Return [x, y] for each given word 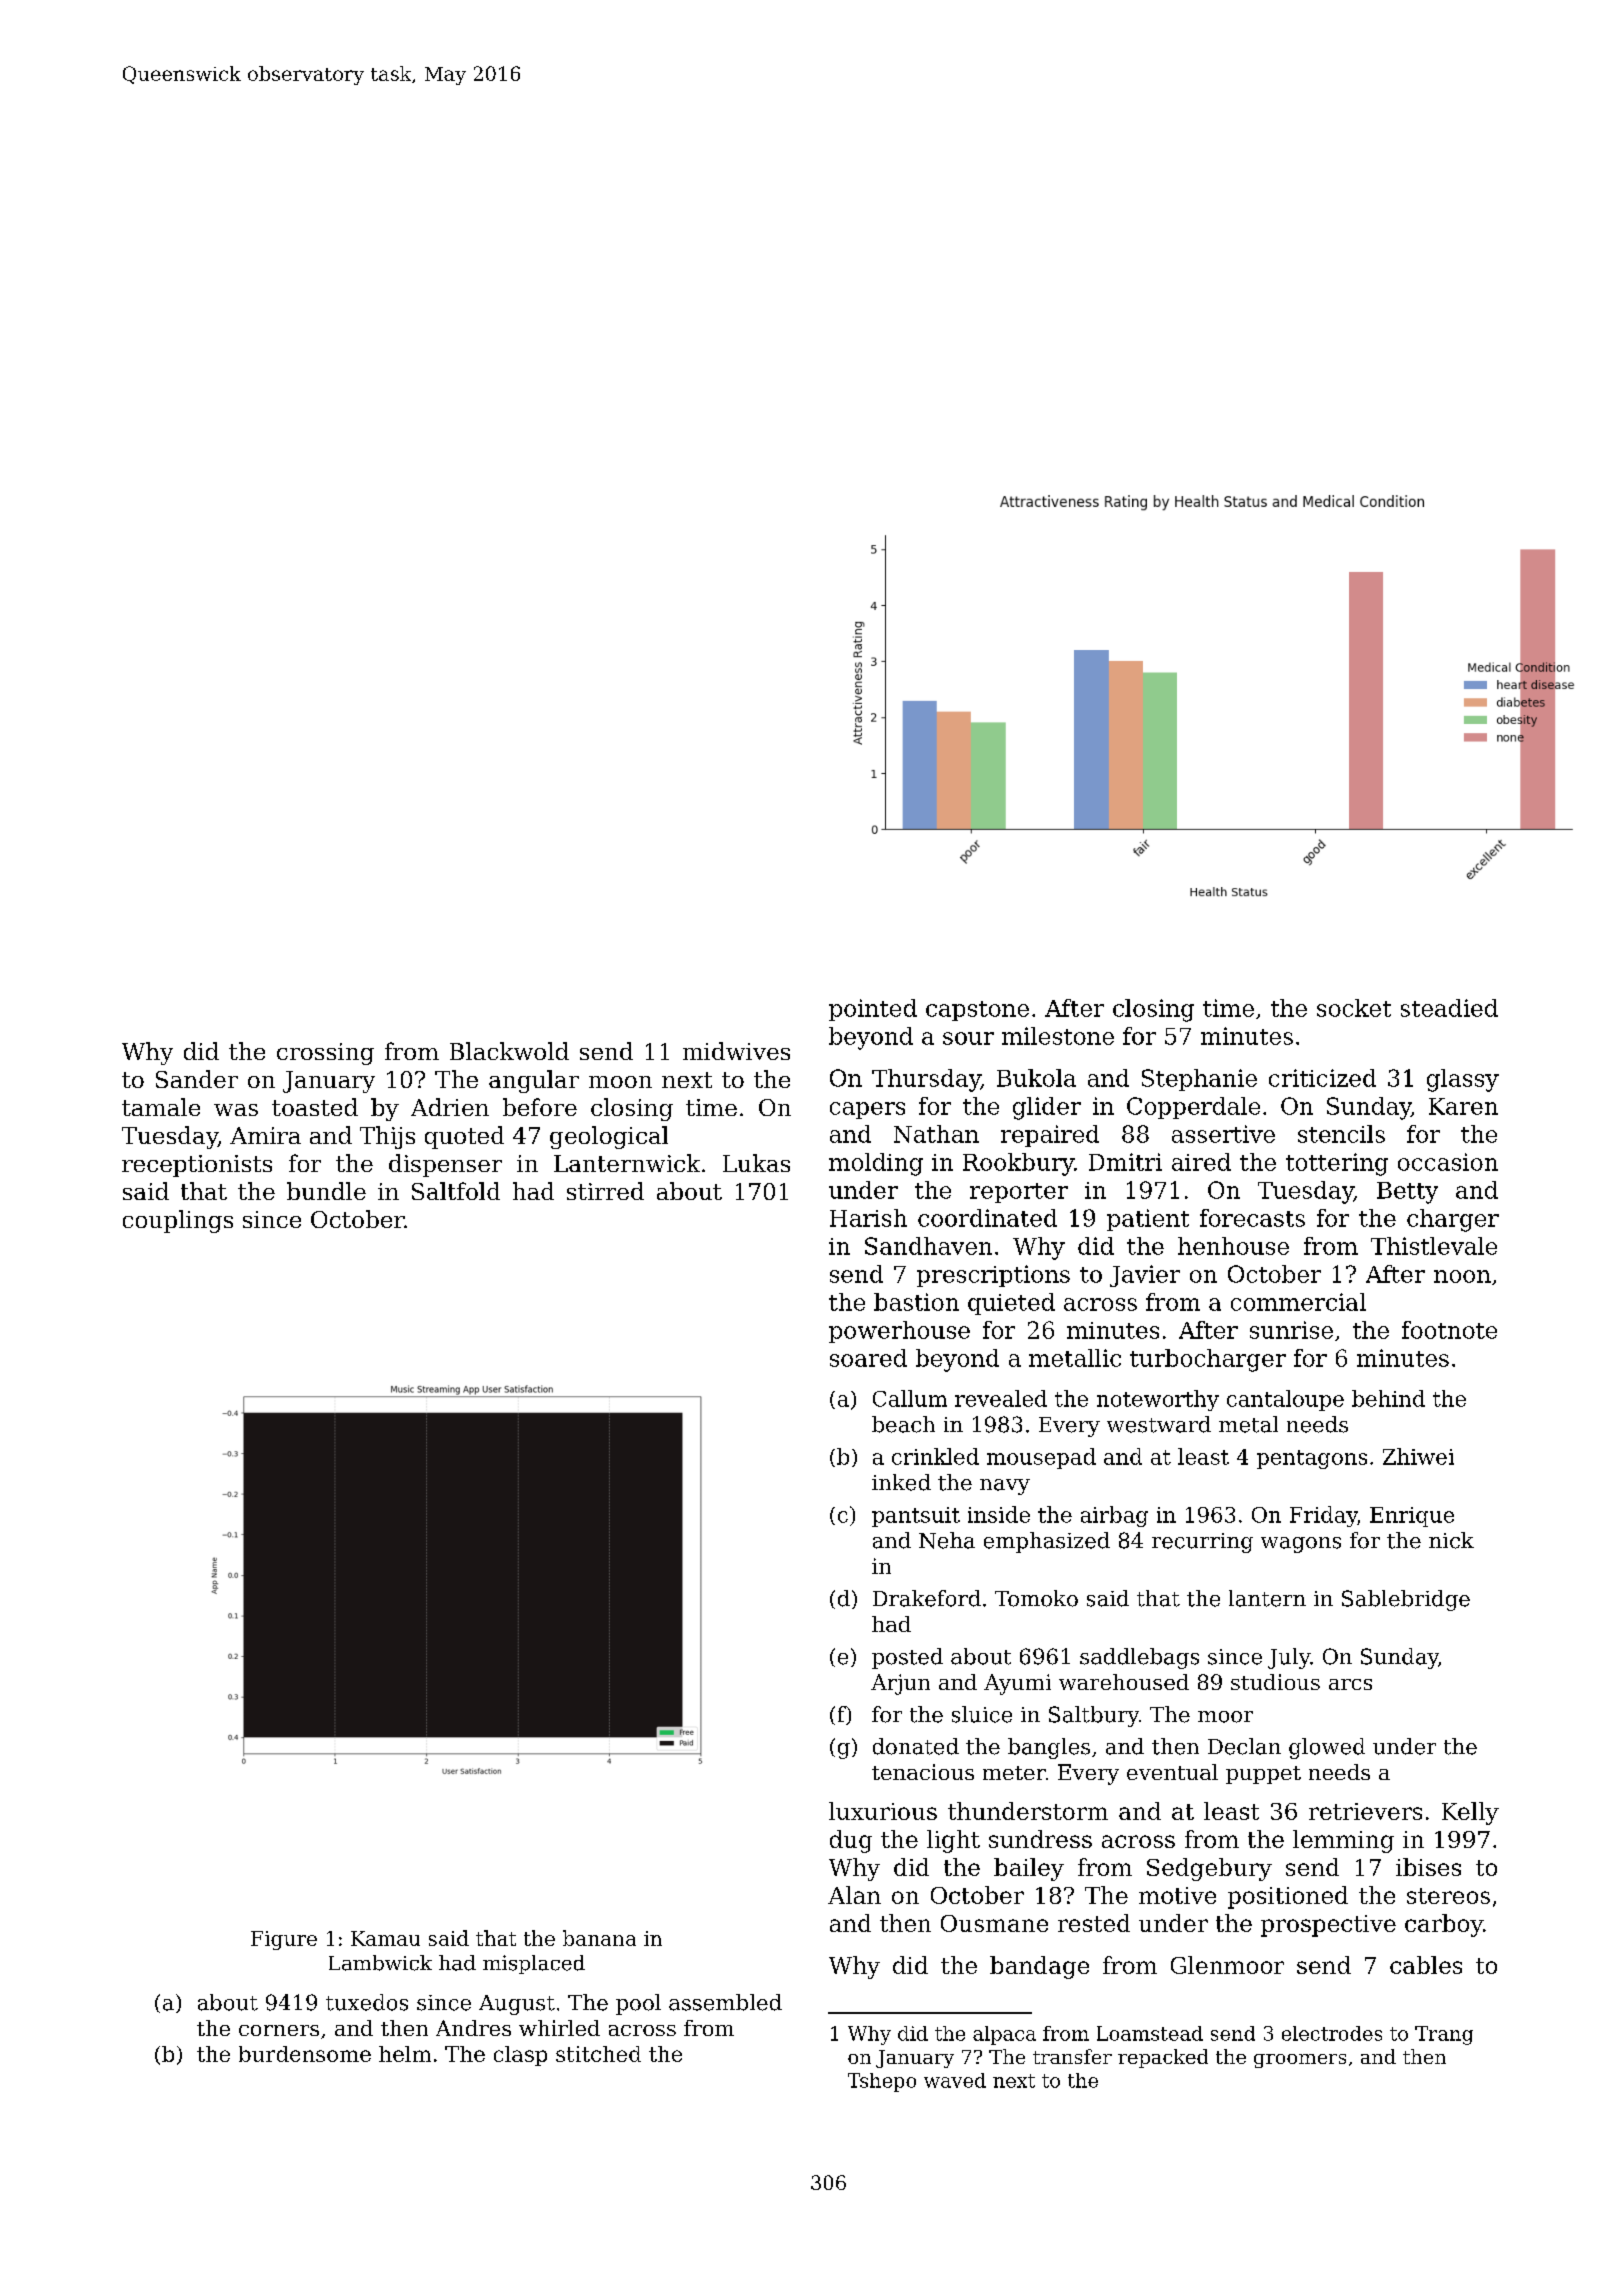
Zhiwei [1418, 1456]
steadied [1449, 1008]
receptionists [197, 1166]
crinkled [935, 1456]
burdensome [305, 2054]
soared [868, 1358]
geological [609, 1137]
